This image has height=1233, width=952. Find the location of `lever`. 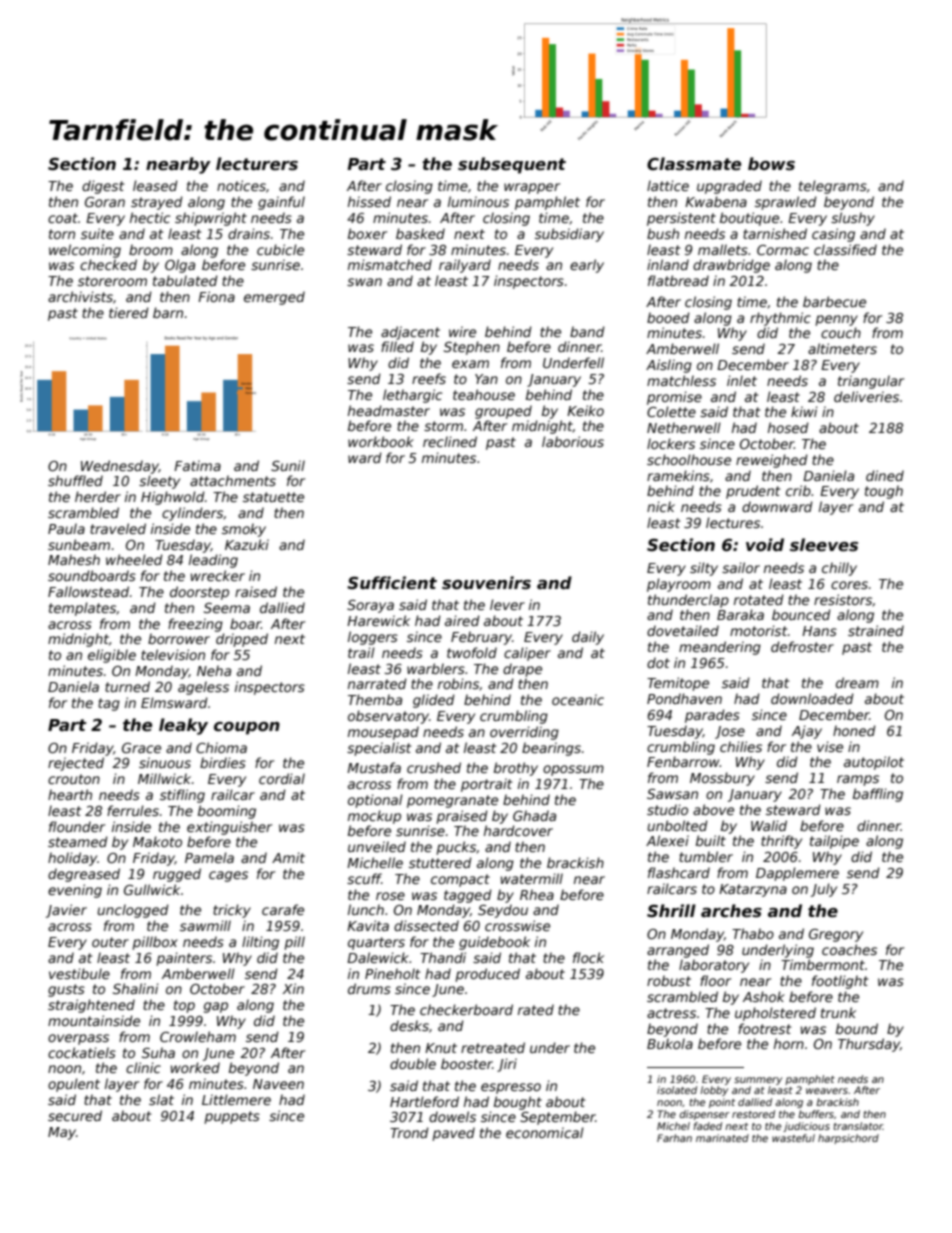

lever is located at coordinates (507, 604).
